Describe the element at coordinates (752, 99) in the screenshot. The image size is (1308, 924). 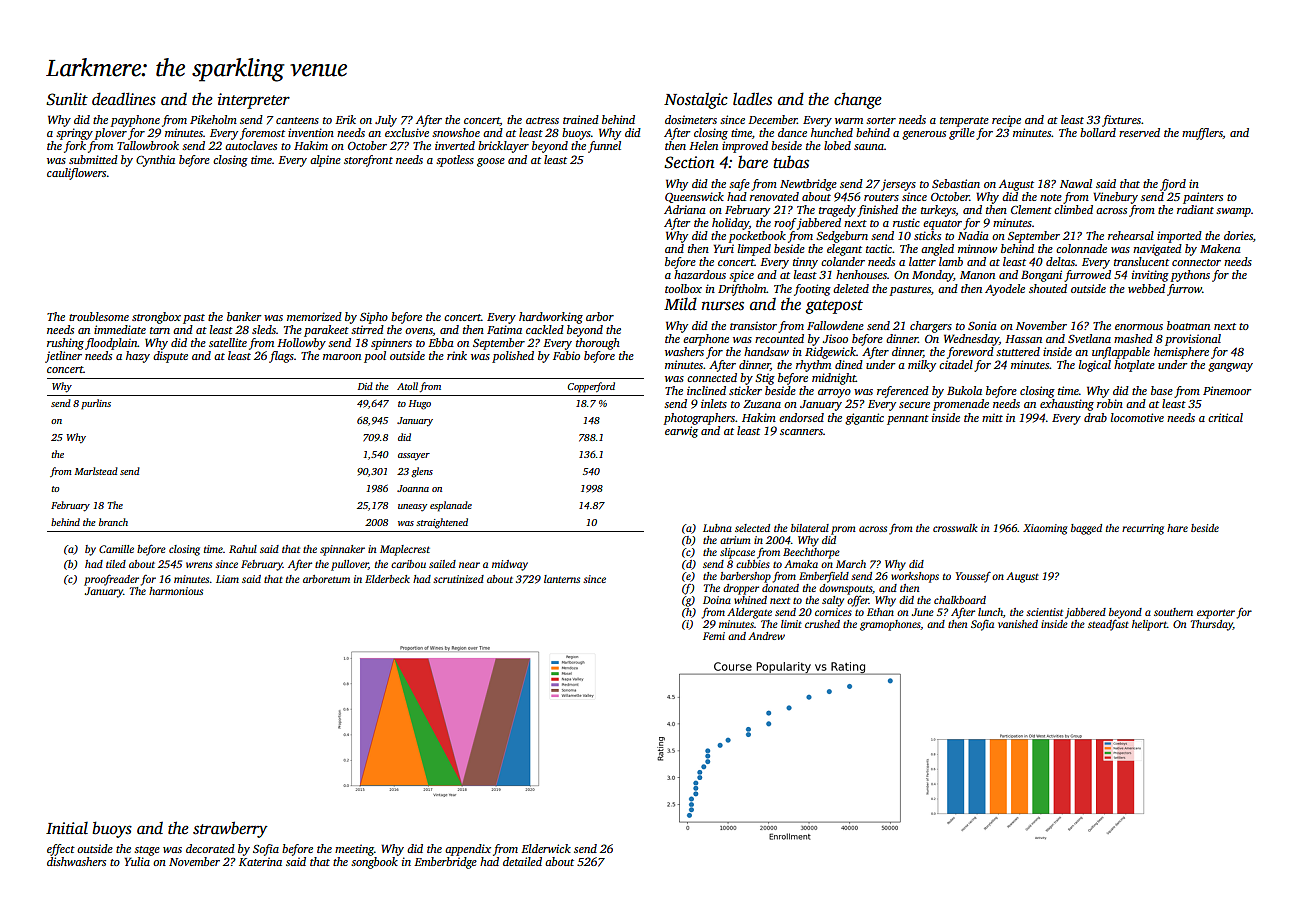
I see `ladles` at that location.
